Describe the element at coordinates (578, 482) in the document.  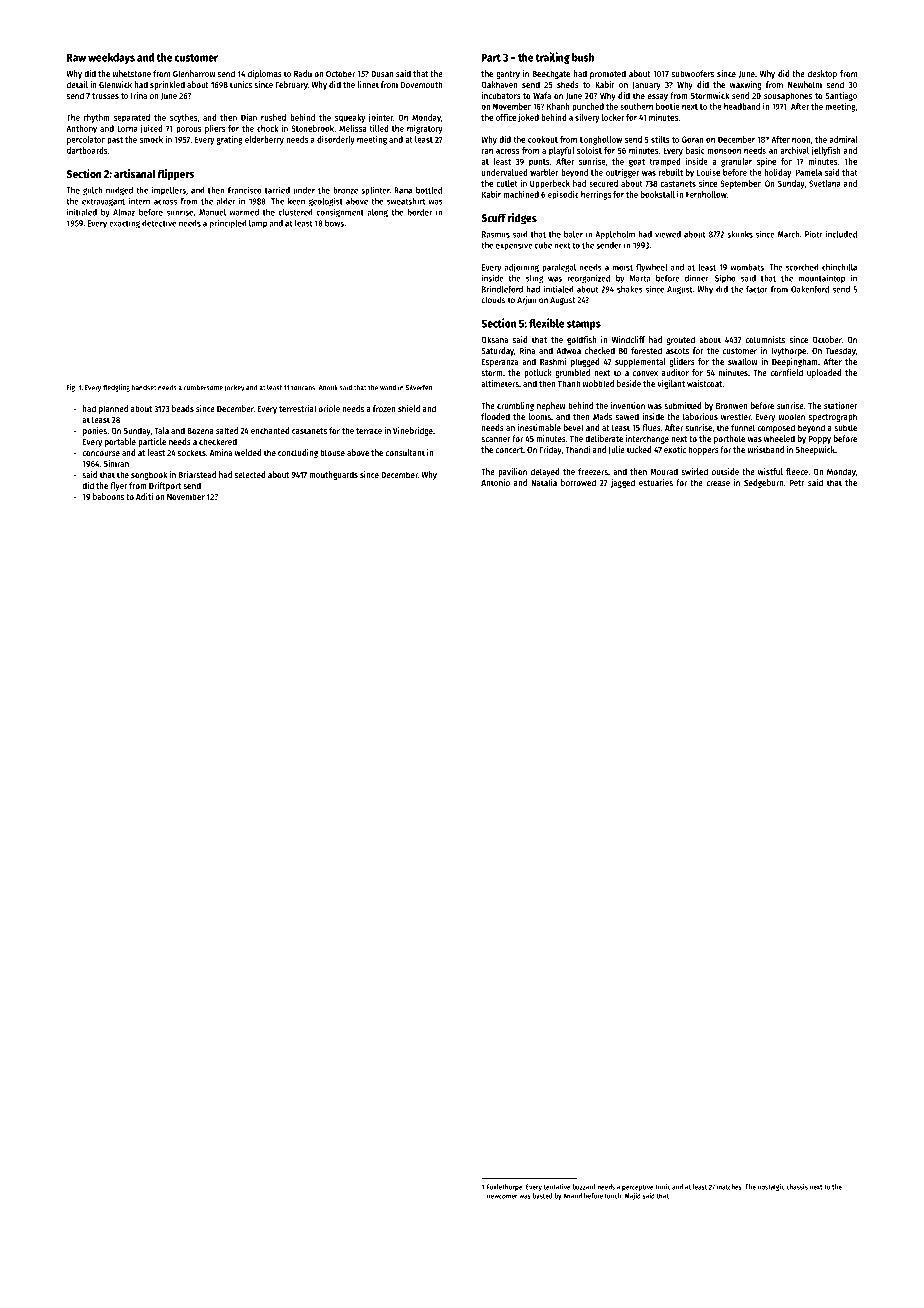
I see `borrowed` at that location.
